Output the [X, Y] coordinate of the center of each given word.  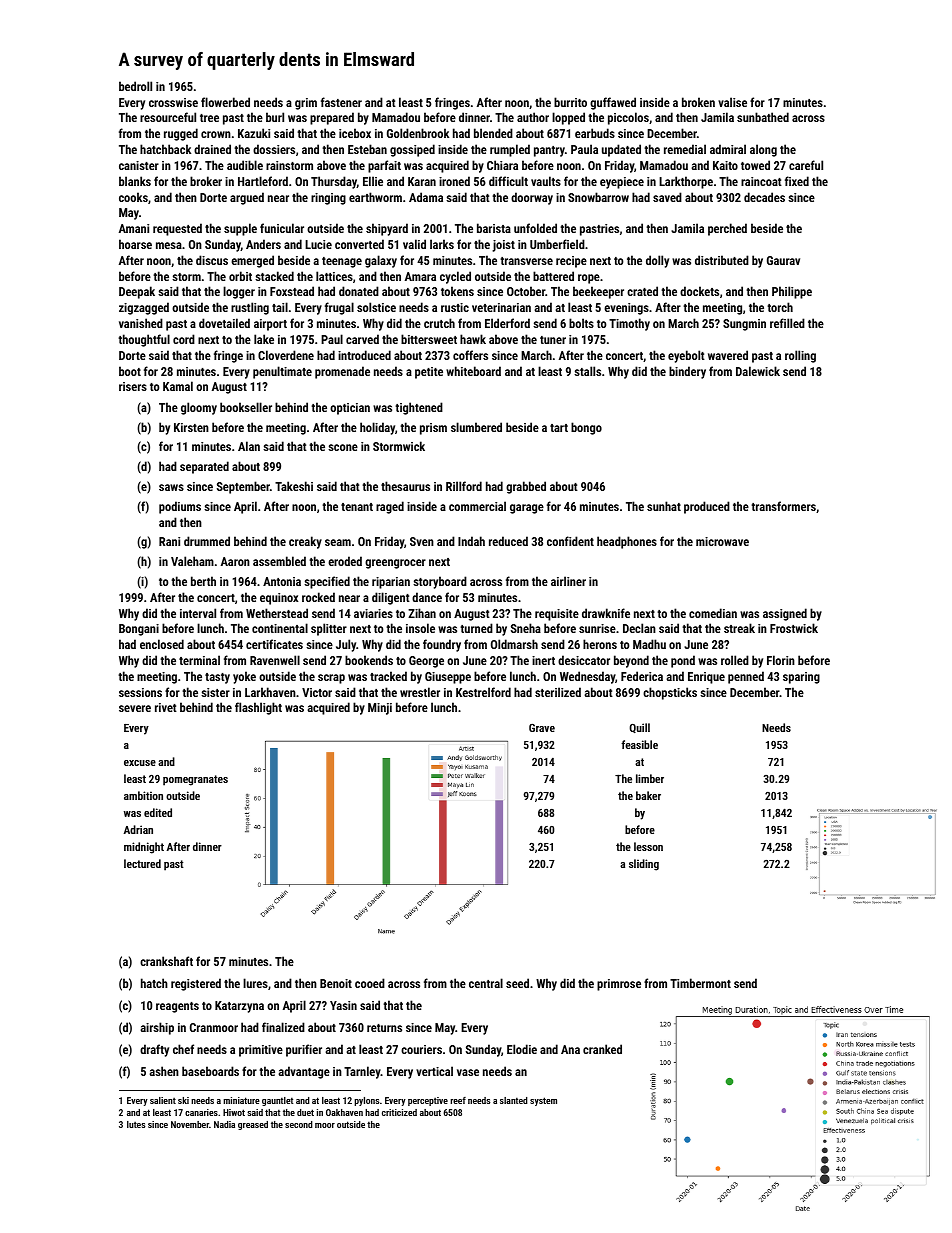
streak [739, 628]
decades [764, 197]
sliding [644, 865]
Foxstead [292, 291]
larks [442, 244]
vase [468, 1072]
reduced [508, 541]
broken [698, 102]
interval [198, 613]
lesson [648, 846]
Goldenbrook [418, 133]
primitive [261, 1051]
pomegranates [195, 780]
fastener [341, 102]
